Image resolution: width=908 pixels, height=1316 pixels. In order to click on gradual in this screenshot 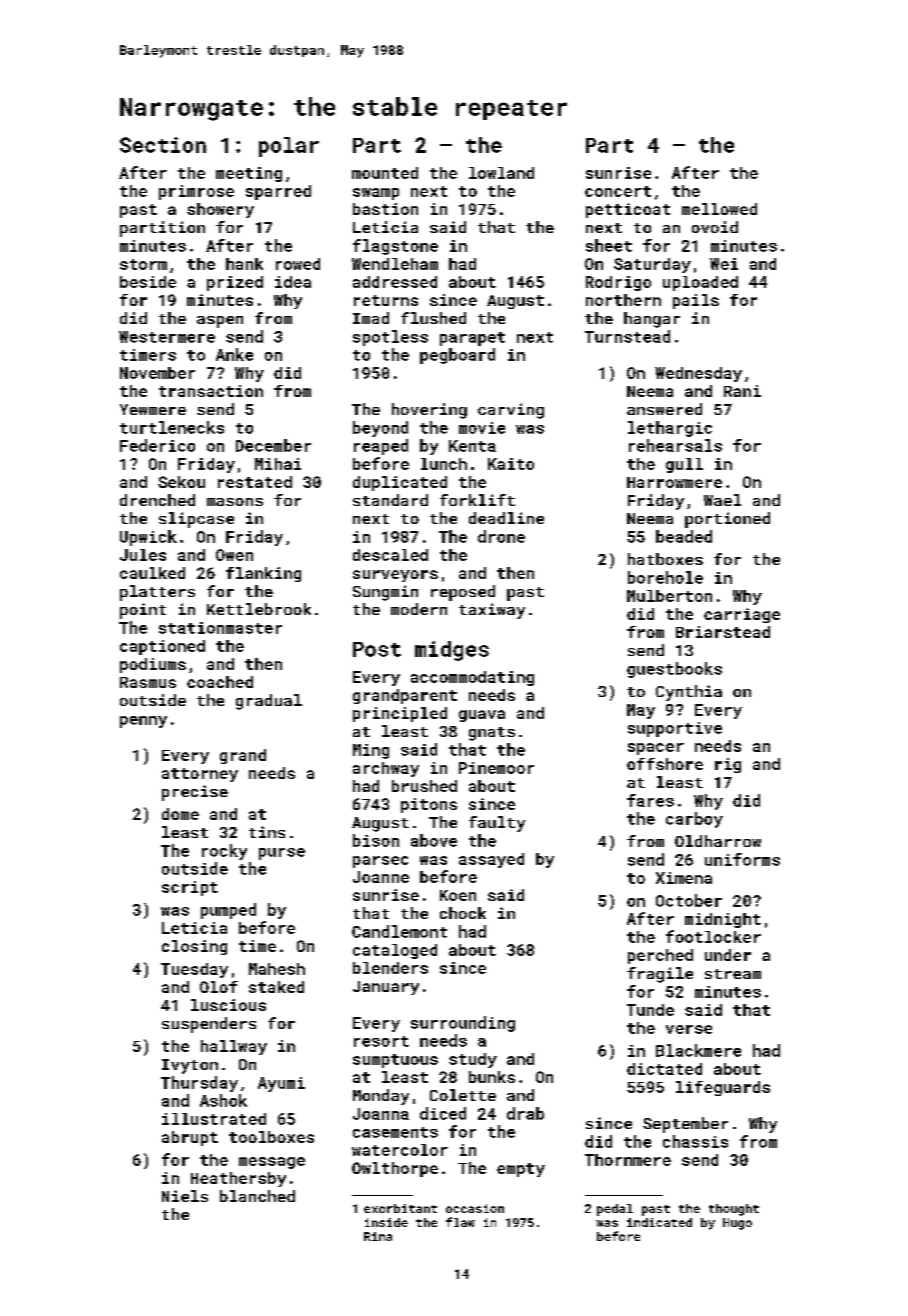, I will do `click(269, 702)`.
